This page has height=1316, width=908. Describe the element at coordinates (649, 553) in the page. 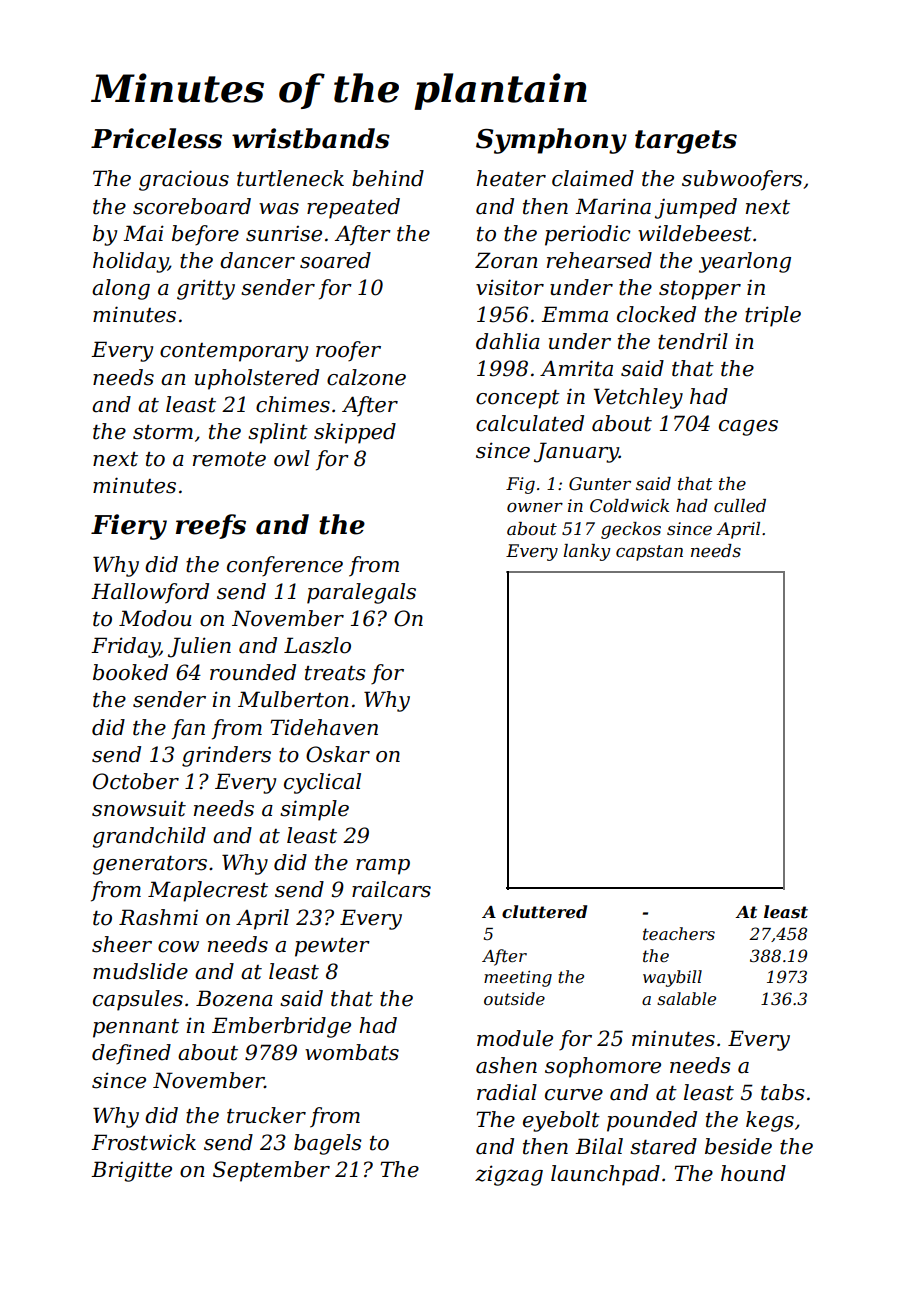

I see `capstan` at that location.
